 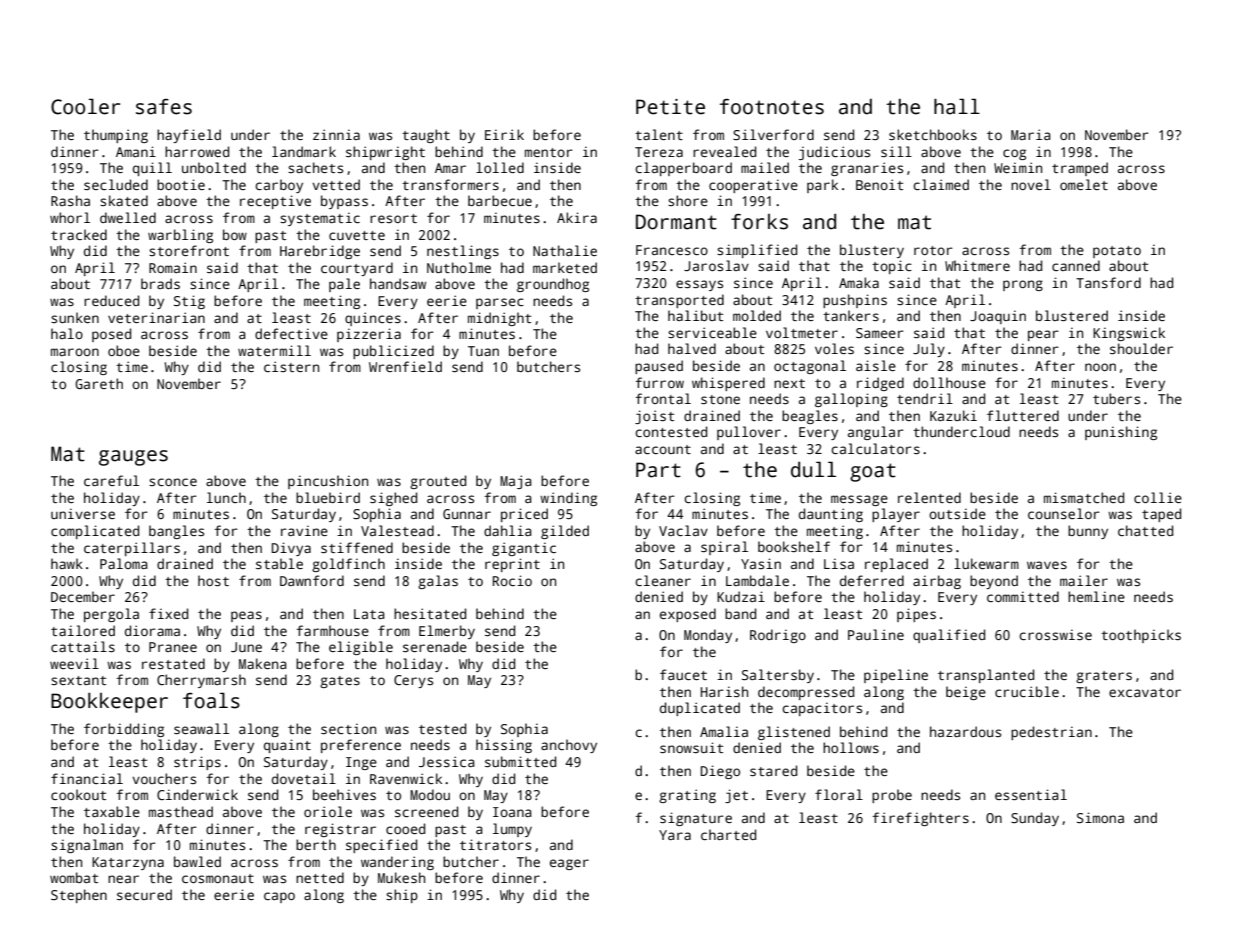 What do you see at coordinates (675, 835) in the page?
I see `Yara` at bounding box center [675, 835].
